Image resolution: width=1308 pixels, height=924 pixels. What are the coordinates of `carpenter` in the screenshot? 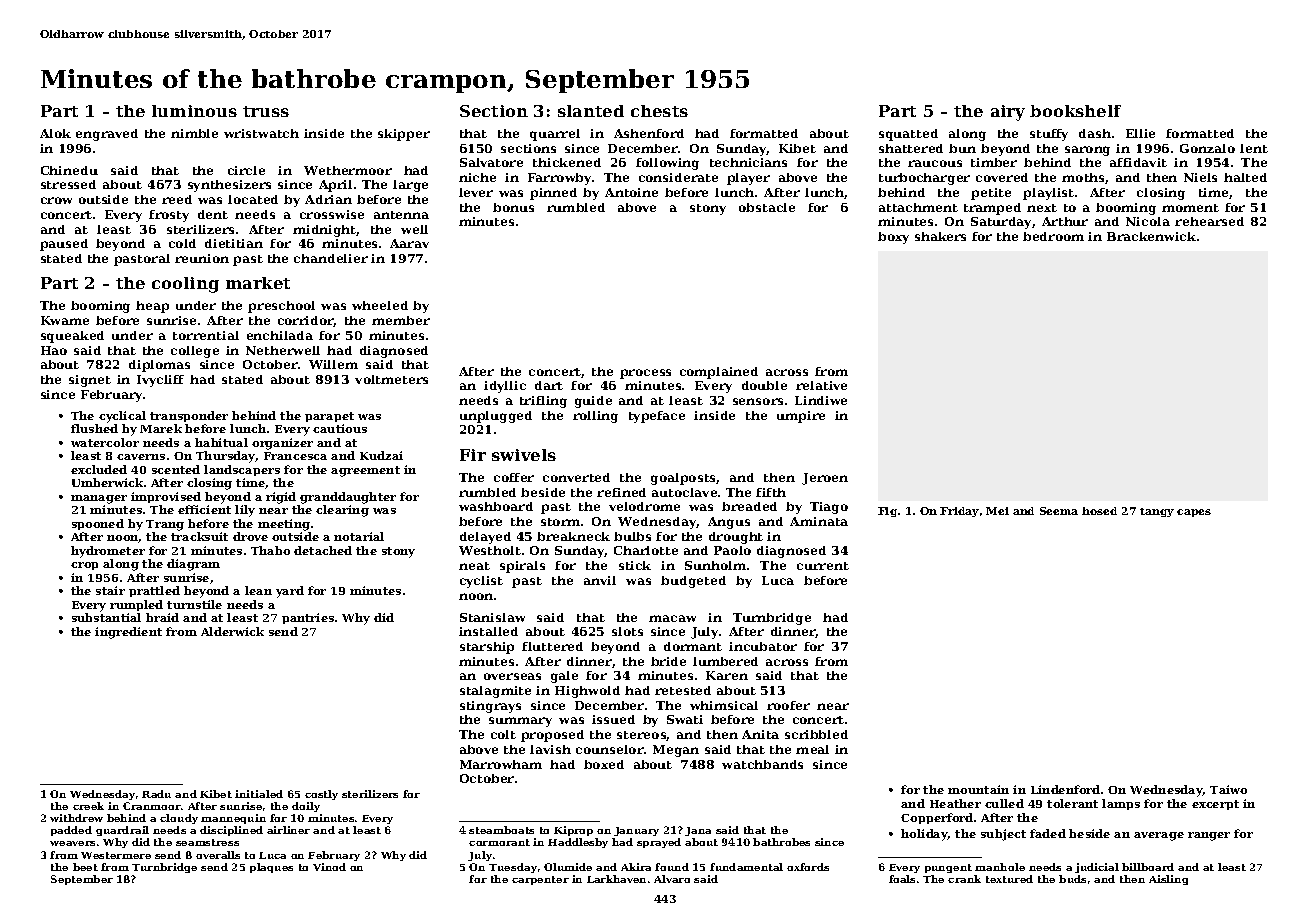 It's located at (540, 880).
